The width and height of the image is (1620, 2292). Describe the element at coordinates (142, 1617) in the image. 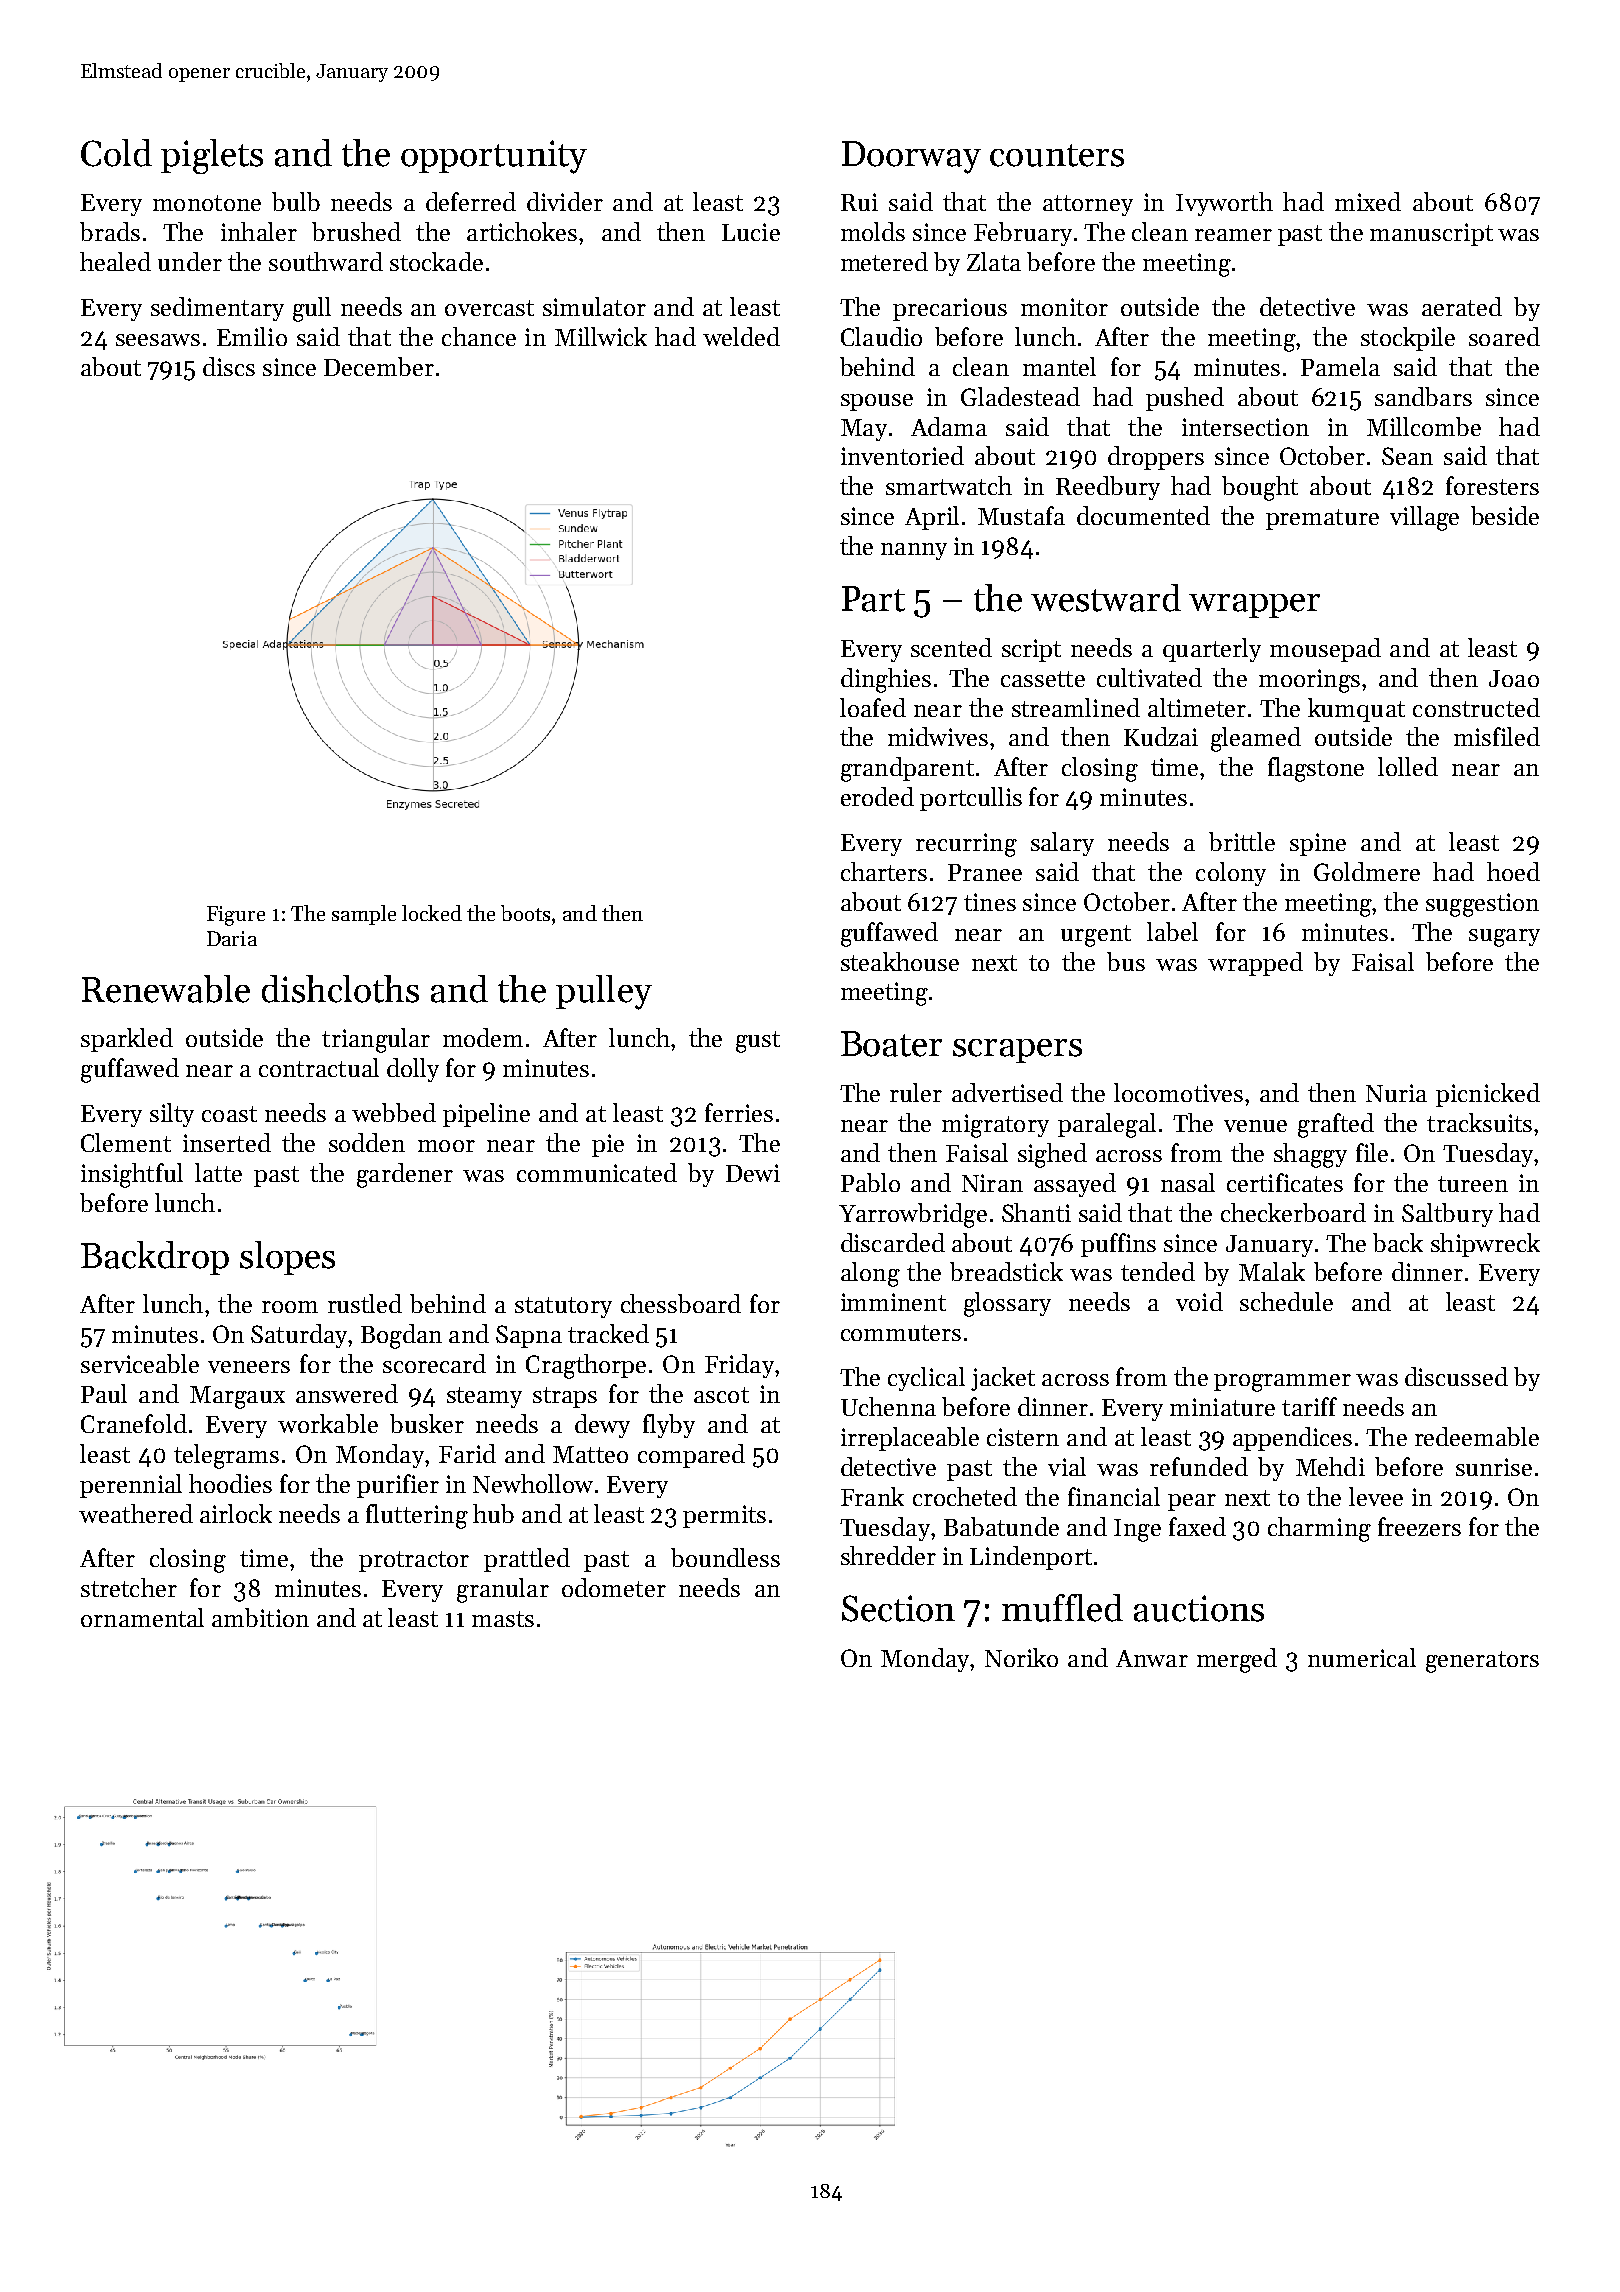

I see `ornamental` at that location.
